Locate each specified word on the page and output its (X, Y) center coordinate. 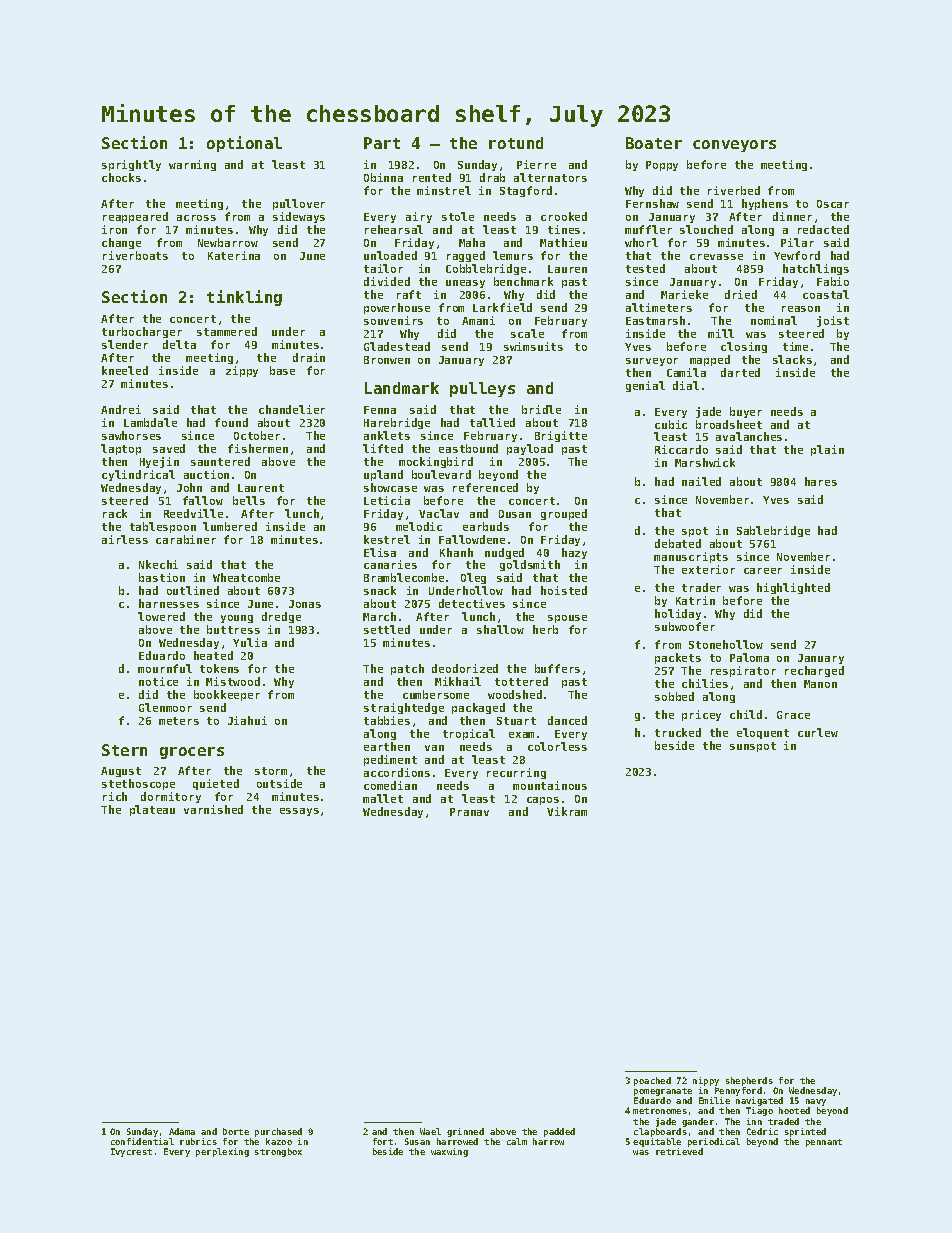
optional (244, 144)
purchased (278, 1132)
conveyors (734, 146)
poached (652, 1081)
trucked (678, 732)
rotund (516, 143)
